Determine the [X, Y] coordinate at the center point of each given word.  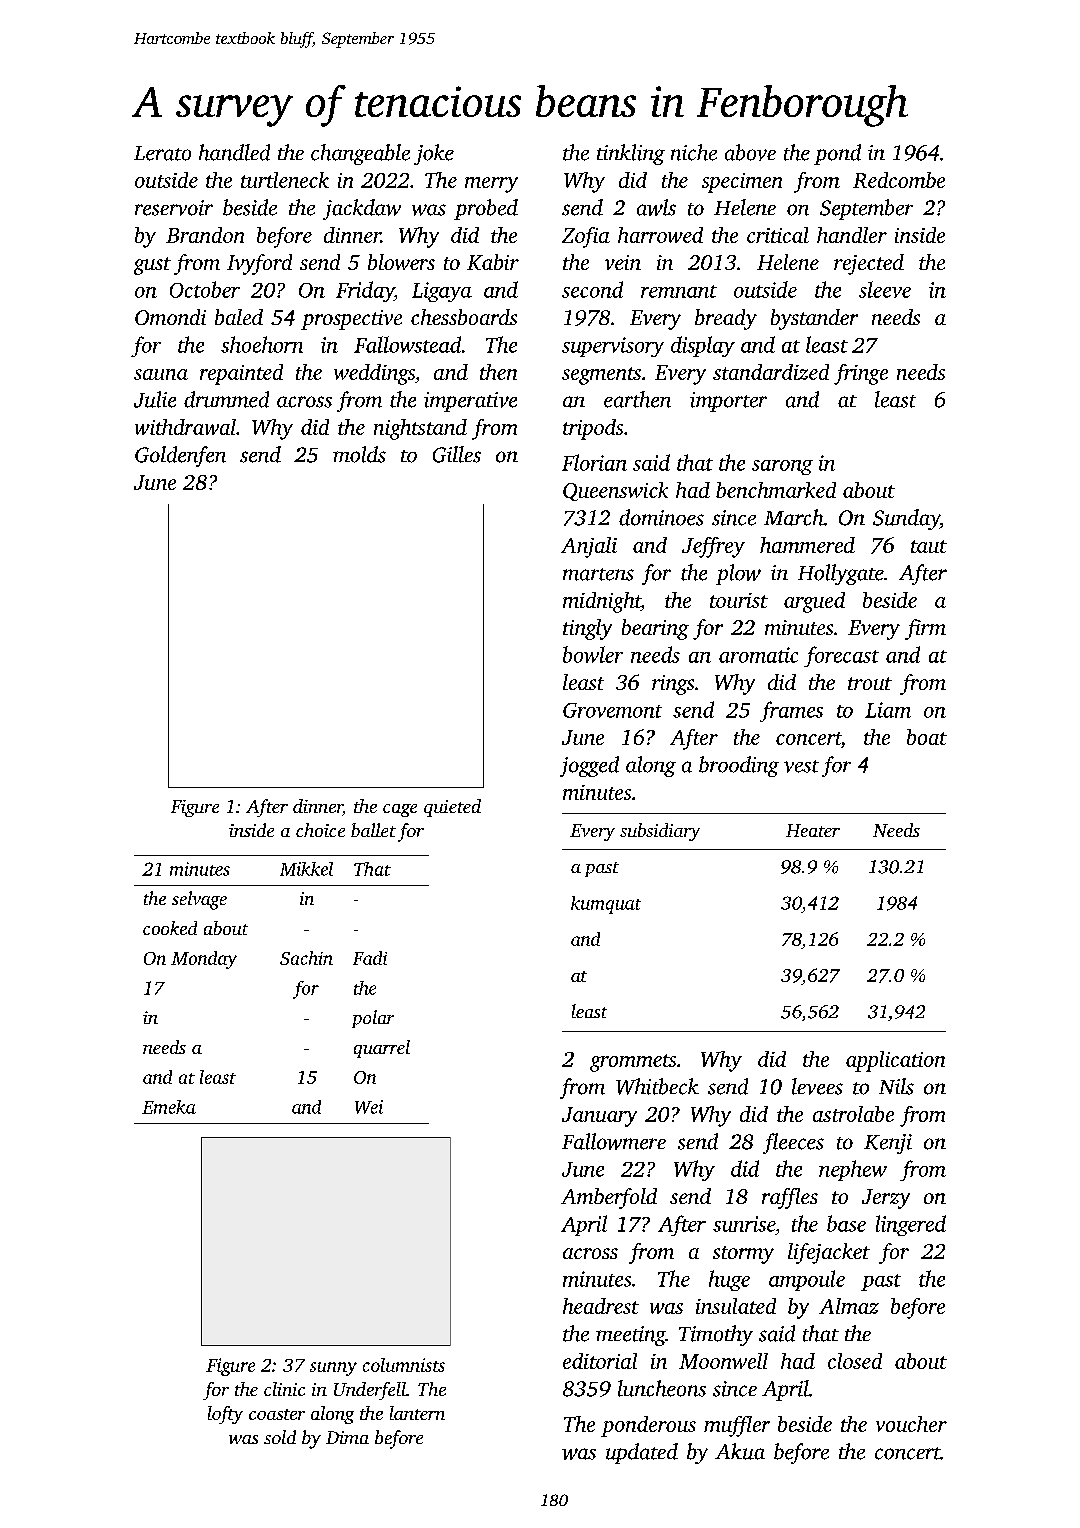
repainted [241, 374]
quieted [452, 808]
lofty [225, 1415]
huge [729, 1280]
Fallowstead [407, 344]
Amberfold [609, 1198]
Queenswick [615, 491]
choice [320, 830]
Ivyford [259, 264]
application [895, 1061]
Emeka [169, 1107]
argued [814, 602]
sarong [782, 467]
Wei [369, 1107]
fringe [861, 374]
